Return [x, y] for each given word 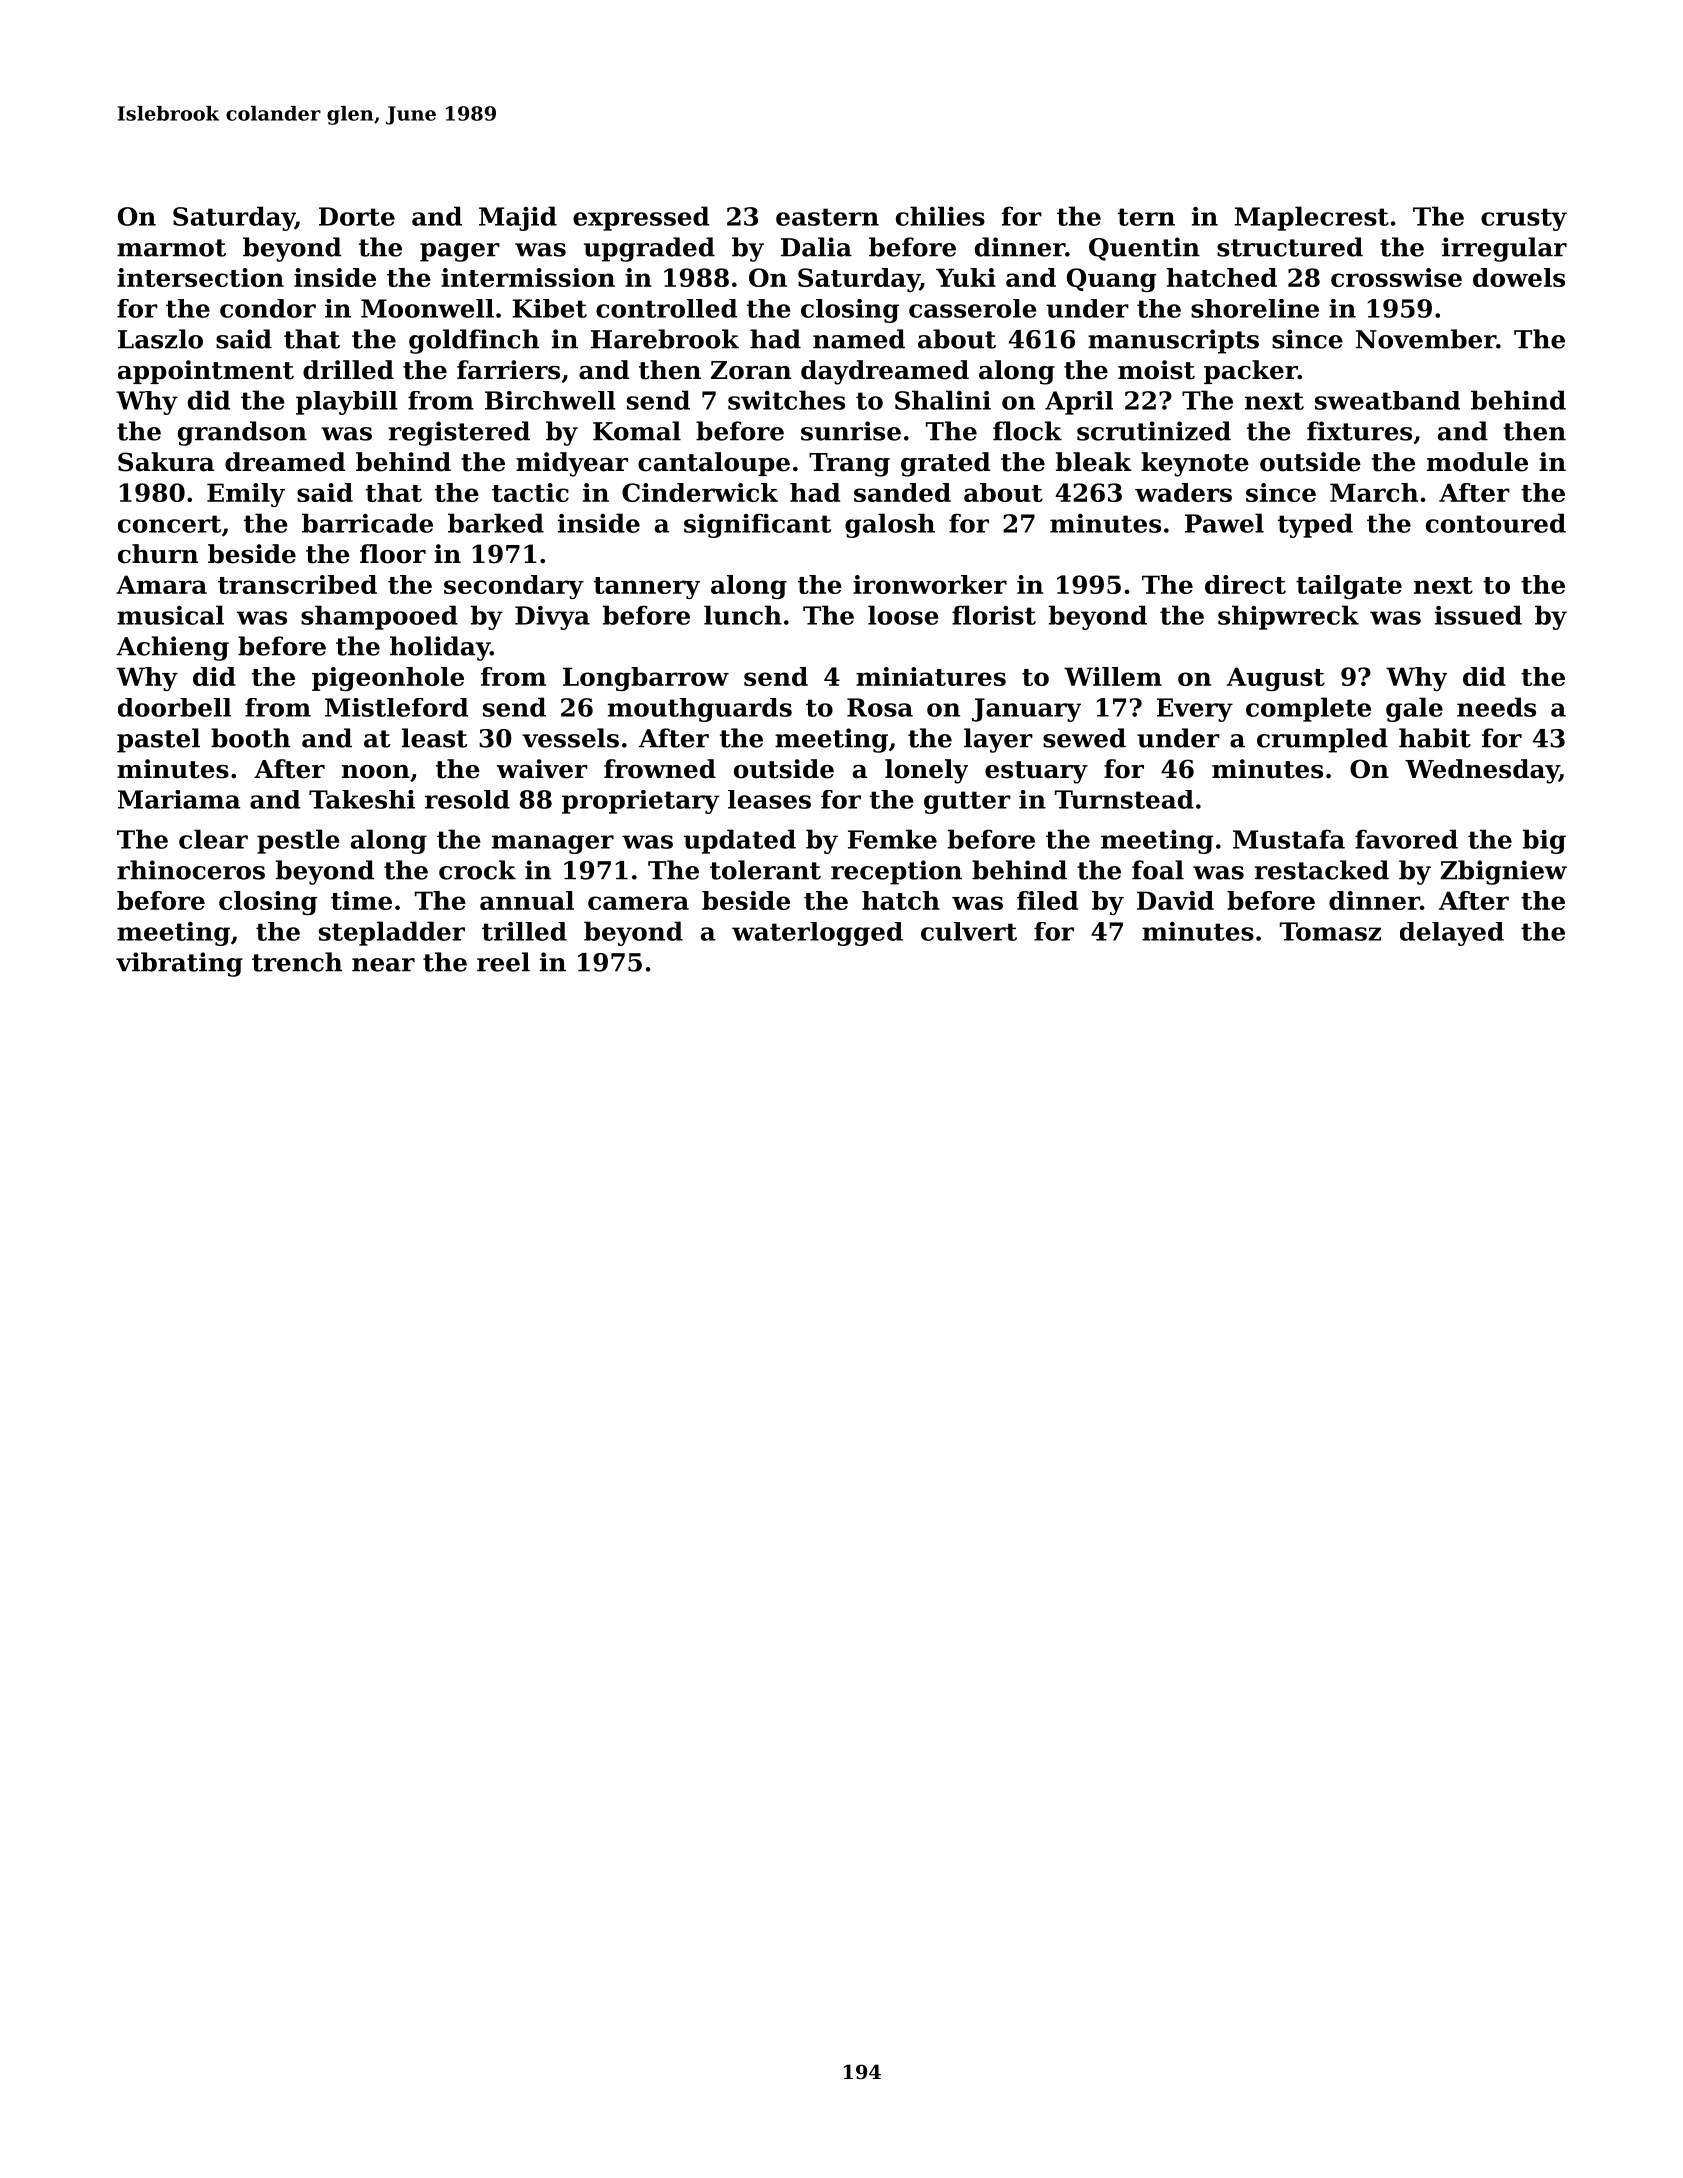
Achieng [172, 648]
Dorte [357, 216]
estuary [1036, 772]
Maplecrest [1312, 218]
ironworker [930, 584]
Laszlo [160, 339]
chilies [940, 216]
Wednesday [1482, 771]
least [434, 738]
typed [1315, 525]
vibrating [179, 964]
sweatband [1387, 400]
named [859, 339]
